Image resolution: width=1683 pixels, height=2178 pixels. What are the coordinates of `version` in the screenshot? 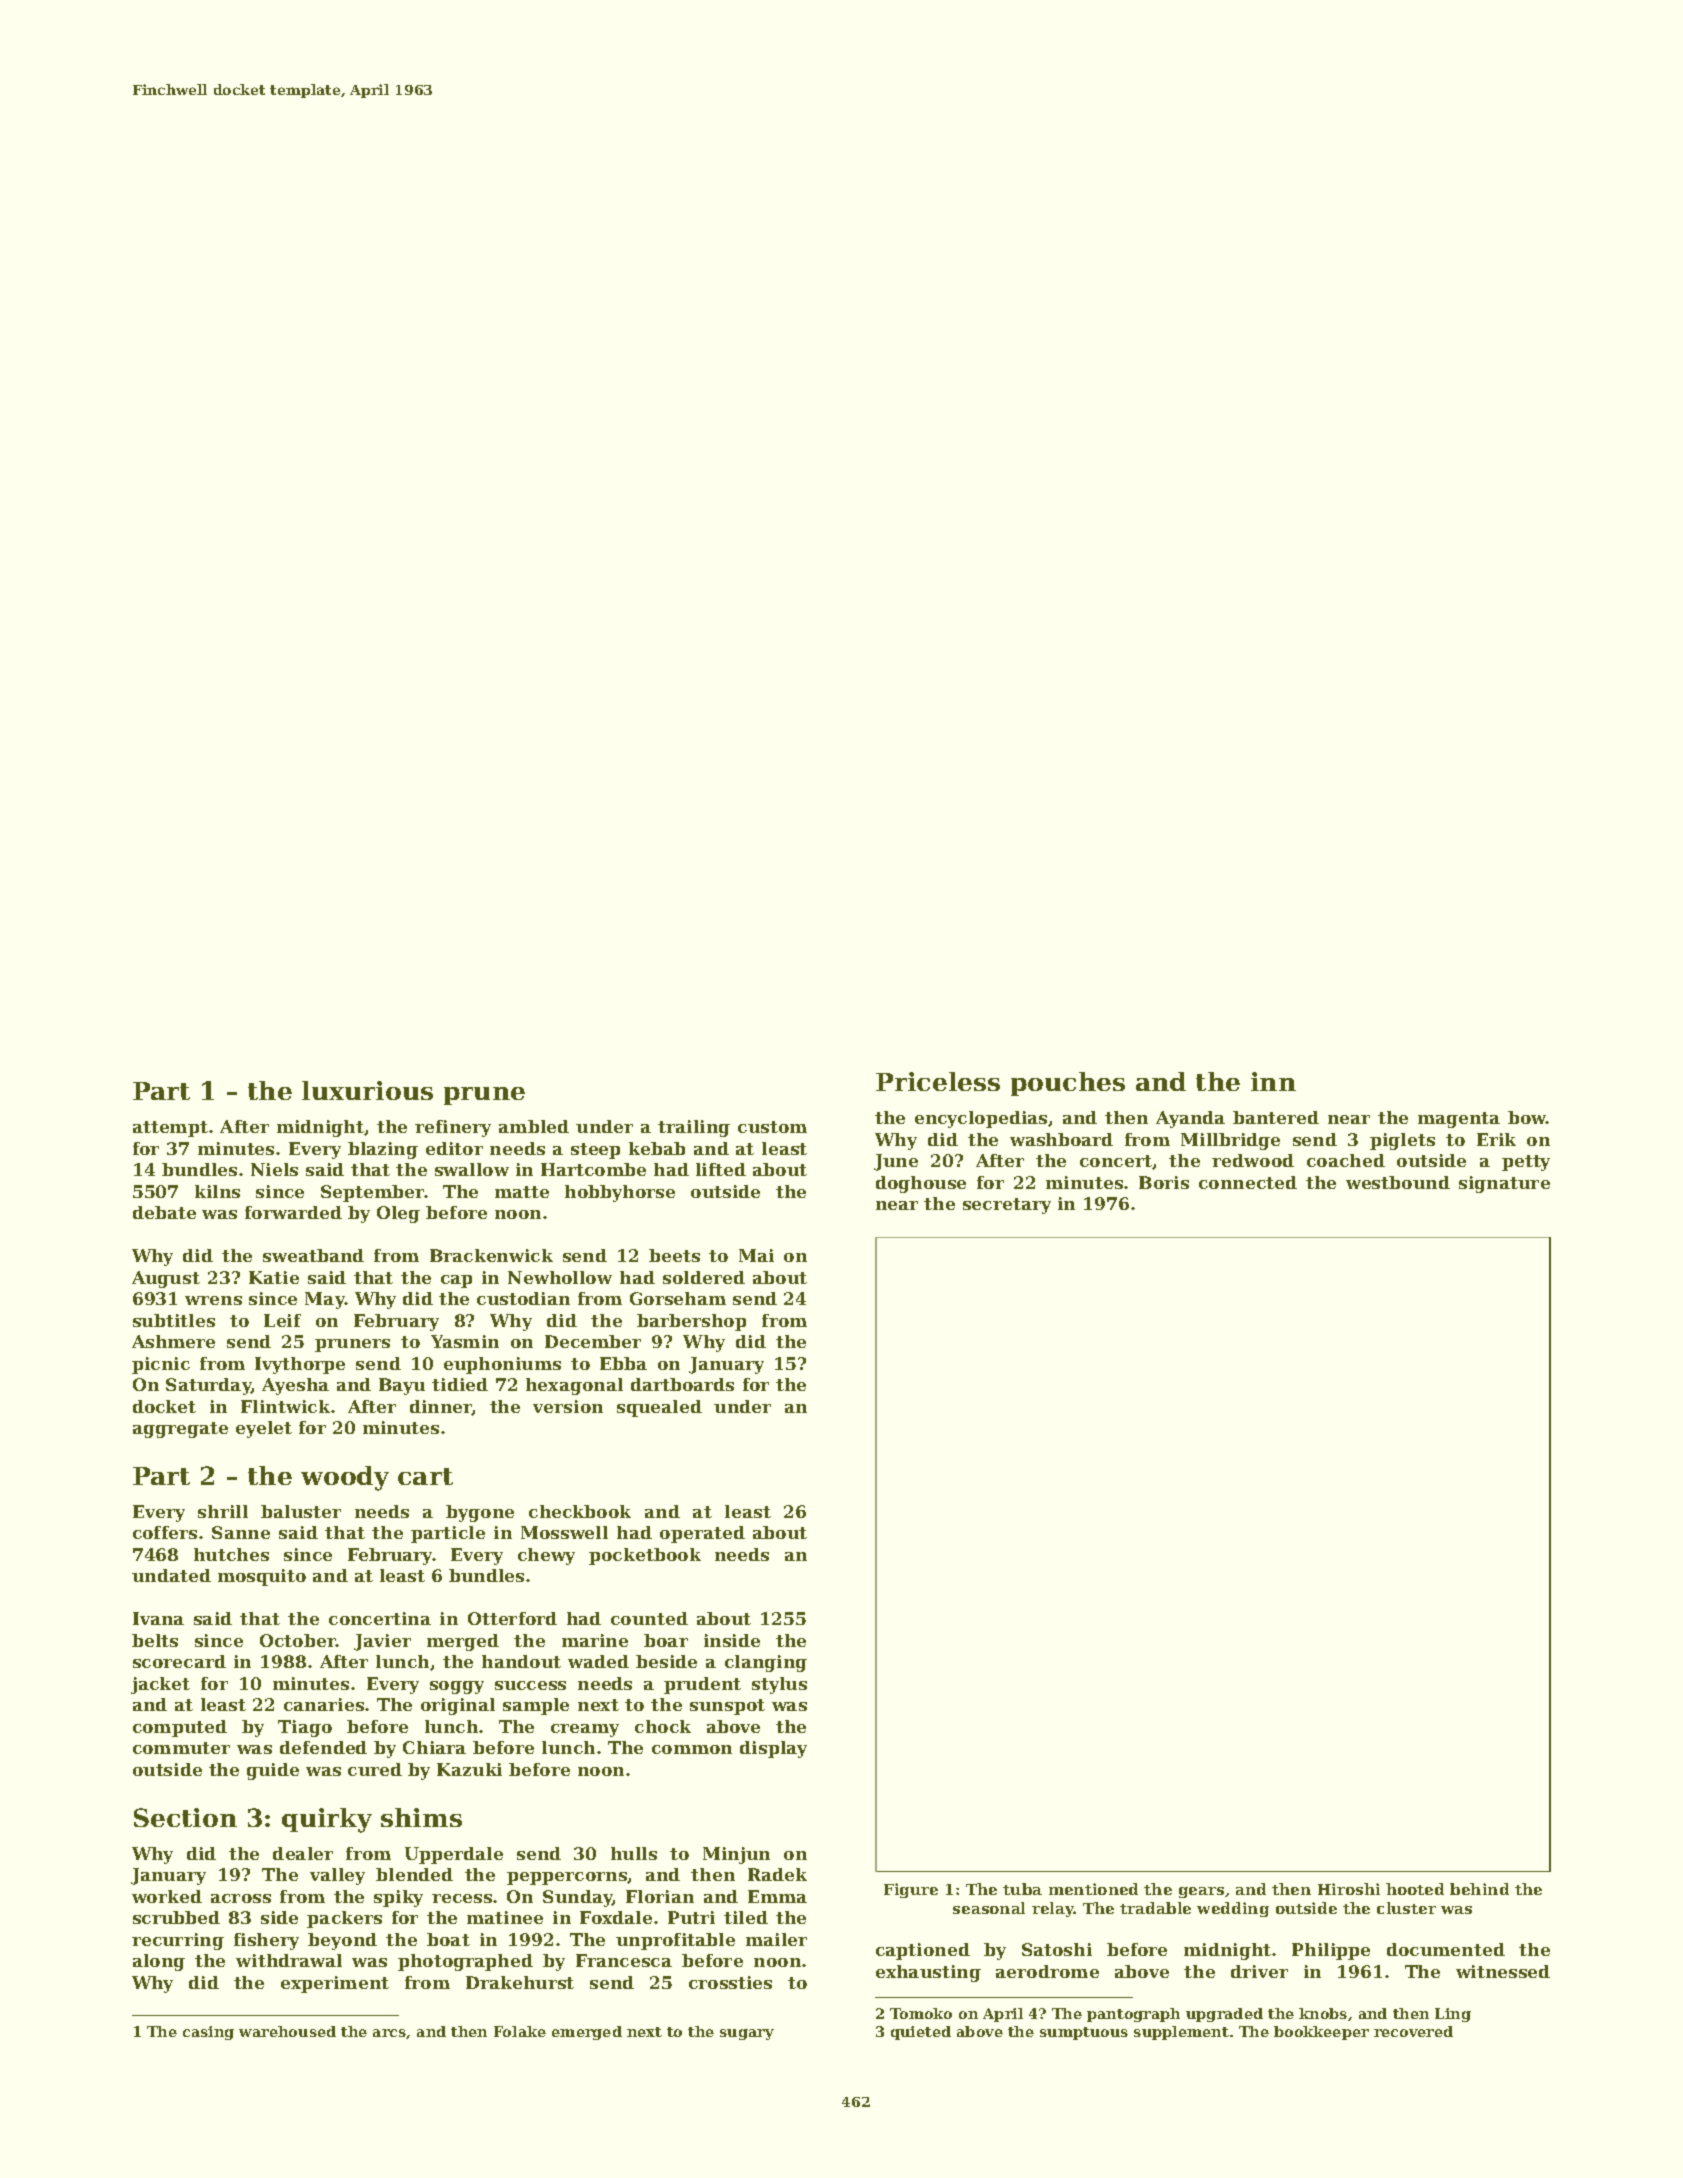 It's located at (568, 1406).
